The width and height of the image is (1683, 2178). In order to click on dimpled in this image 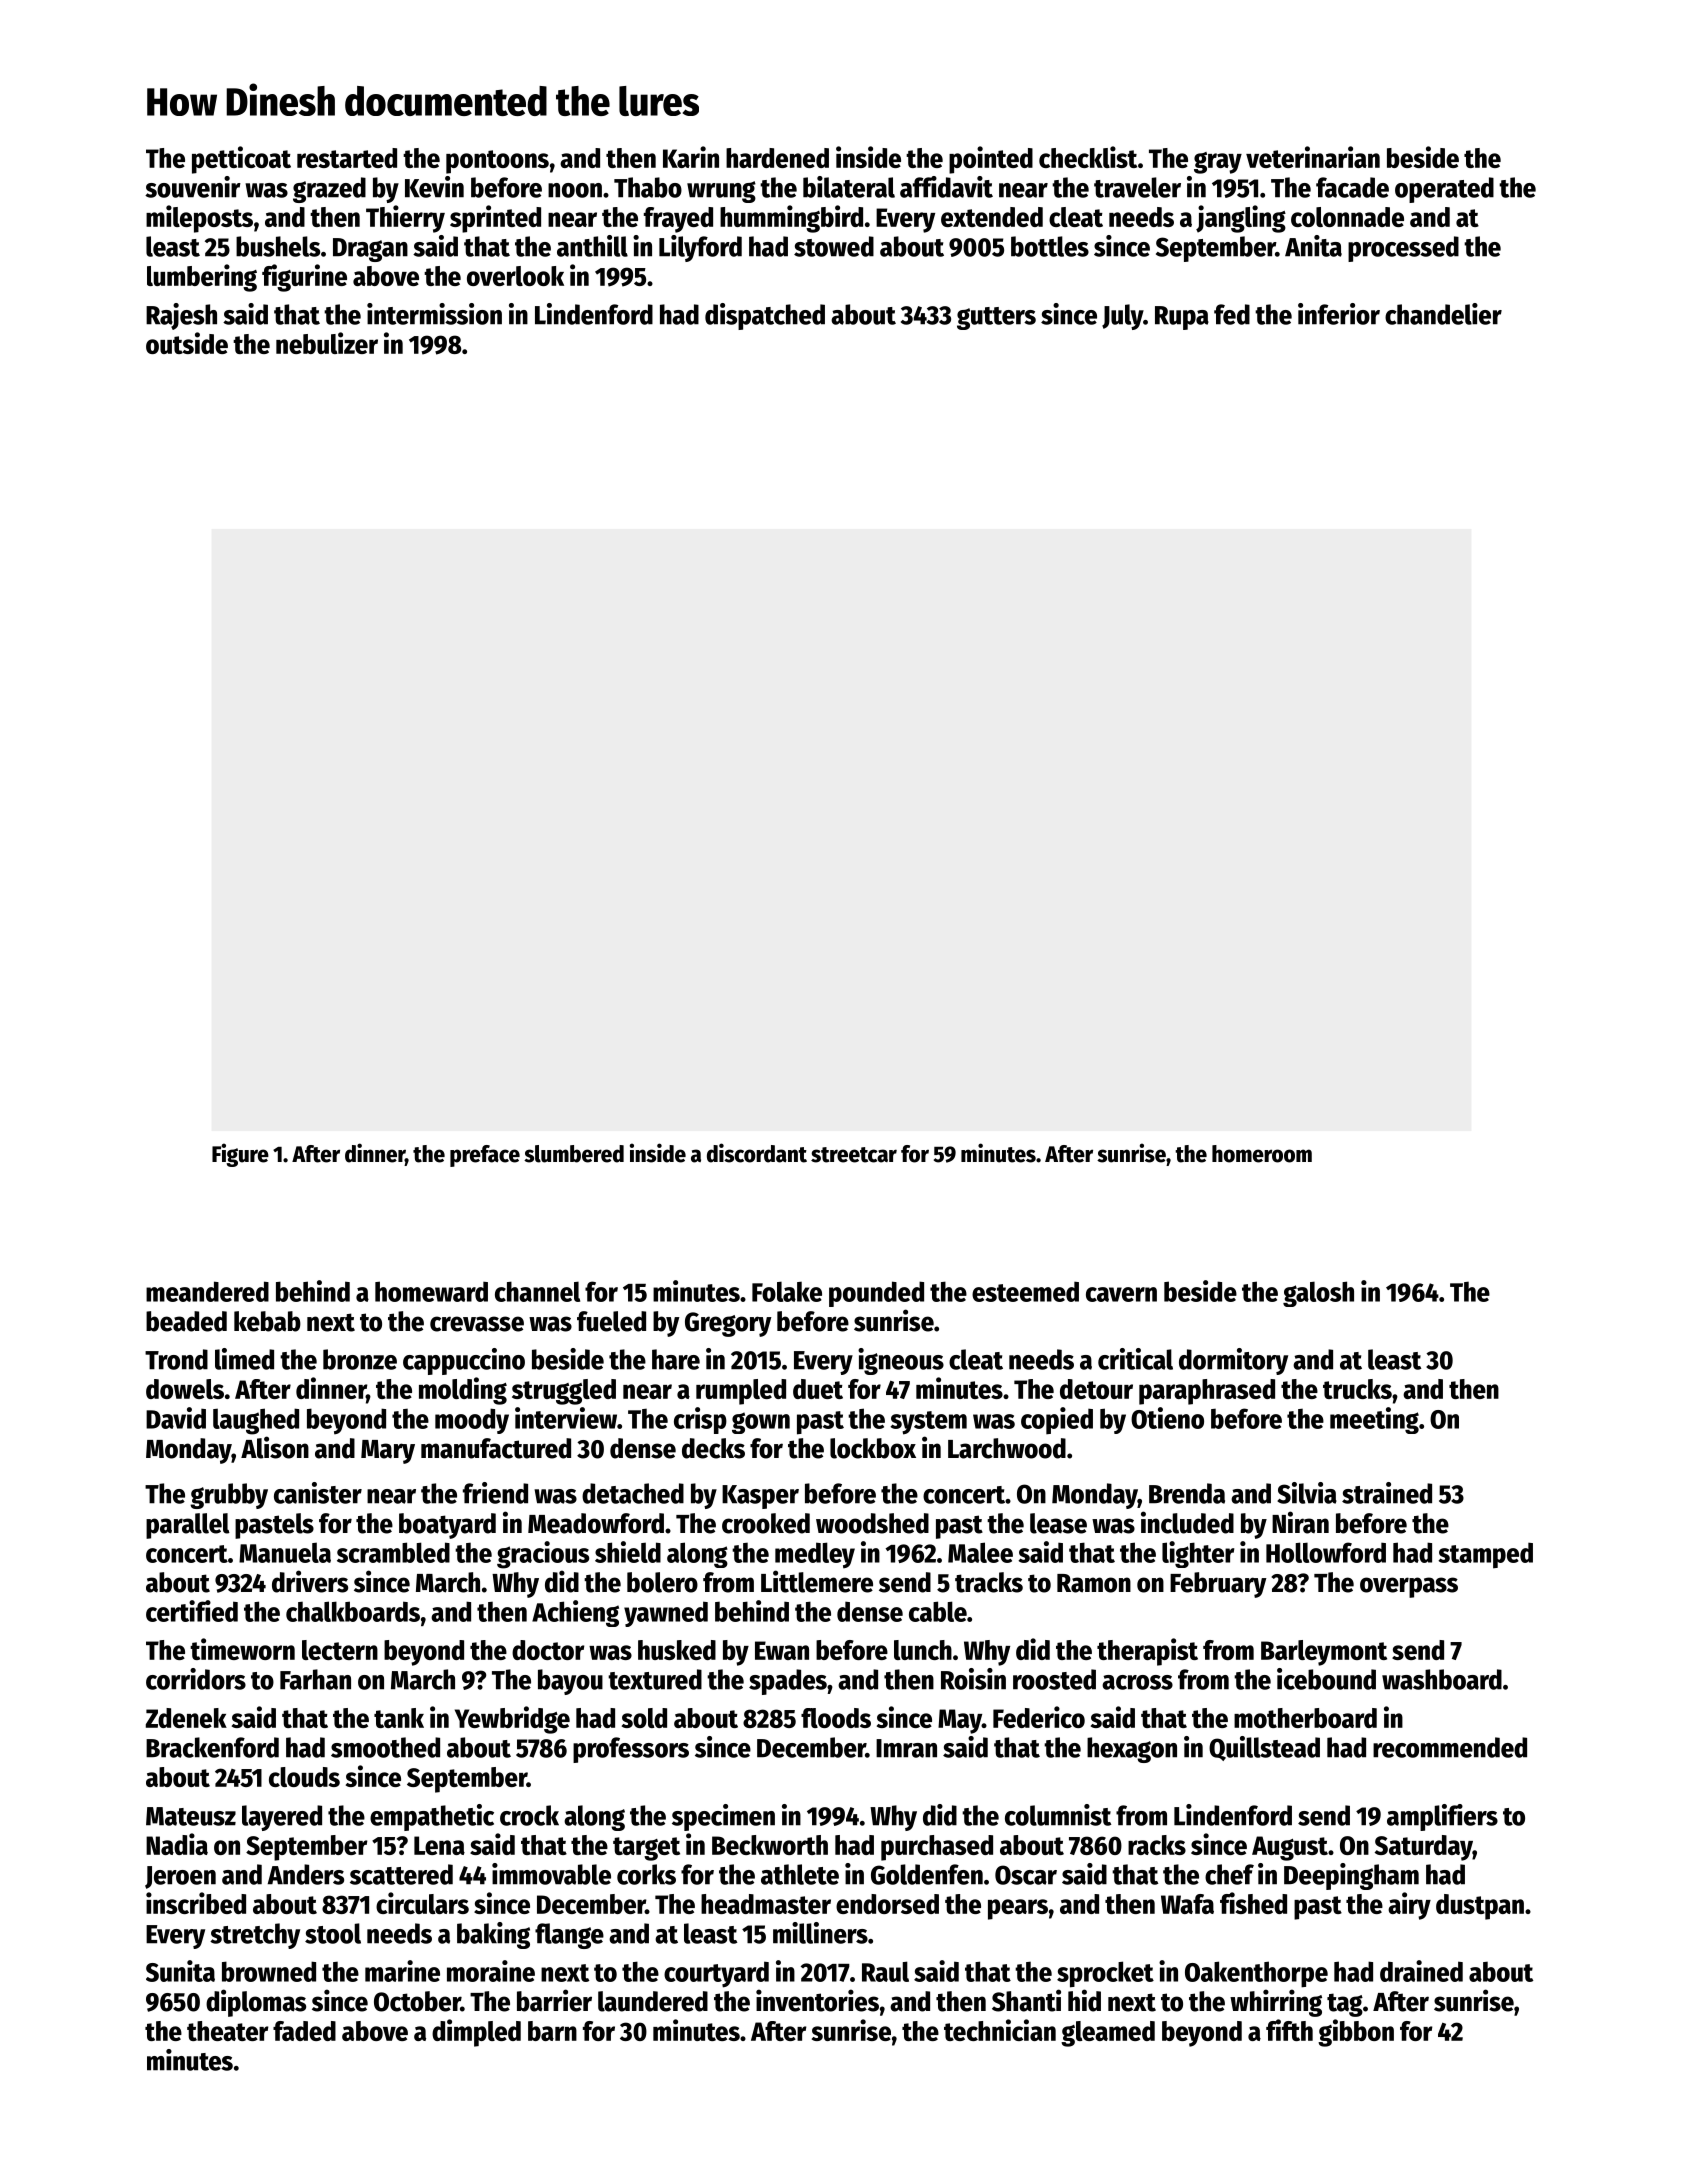, I will do `click(476, 2033)`.
